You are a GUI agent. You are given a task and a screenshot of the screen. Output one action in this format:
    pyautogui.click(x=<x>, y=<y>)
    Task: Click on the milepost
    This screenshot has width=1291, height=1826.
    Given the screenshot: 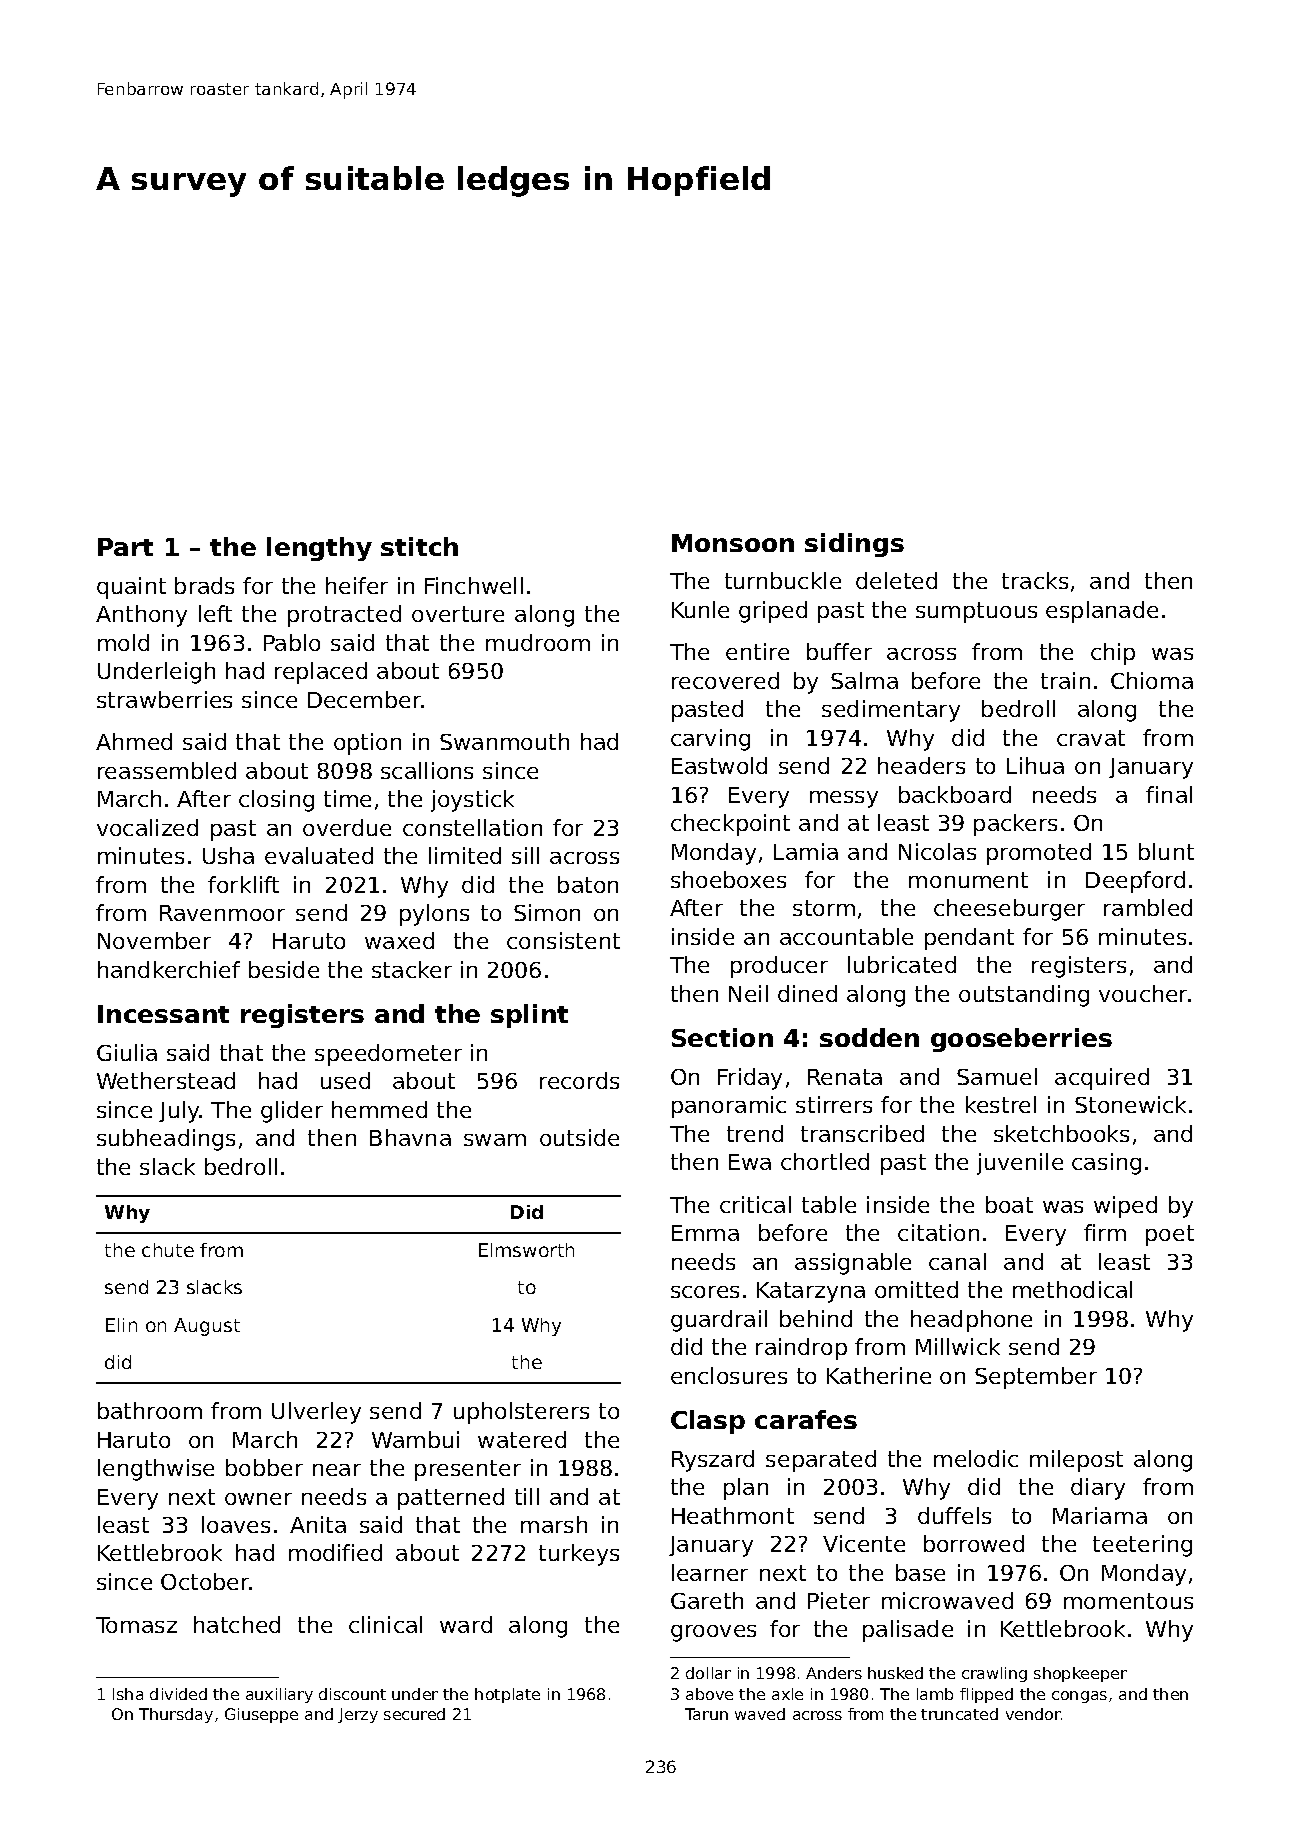 What is the action you would take?
    pyautogui.click(x=1076, y=1461)
